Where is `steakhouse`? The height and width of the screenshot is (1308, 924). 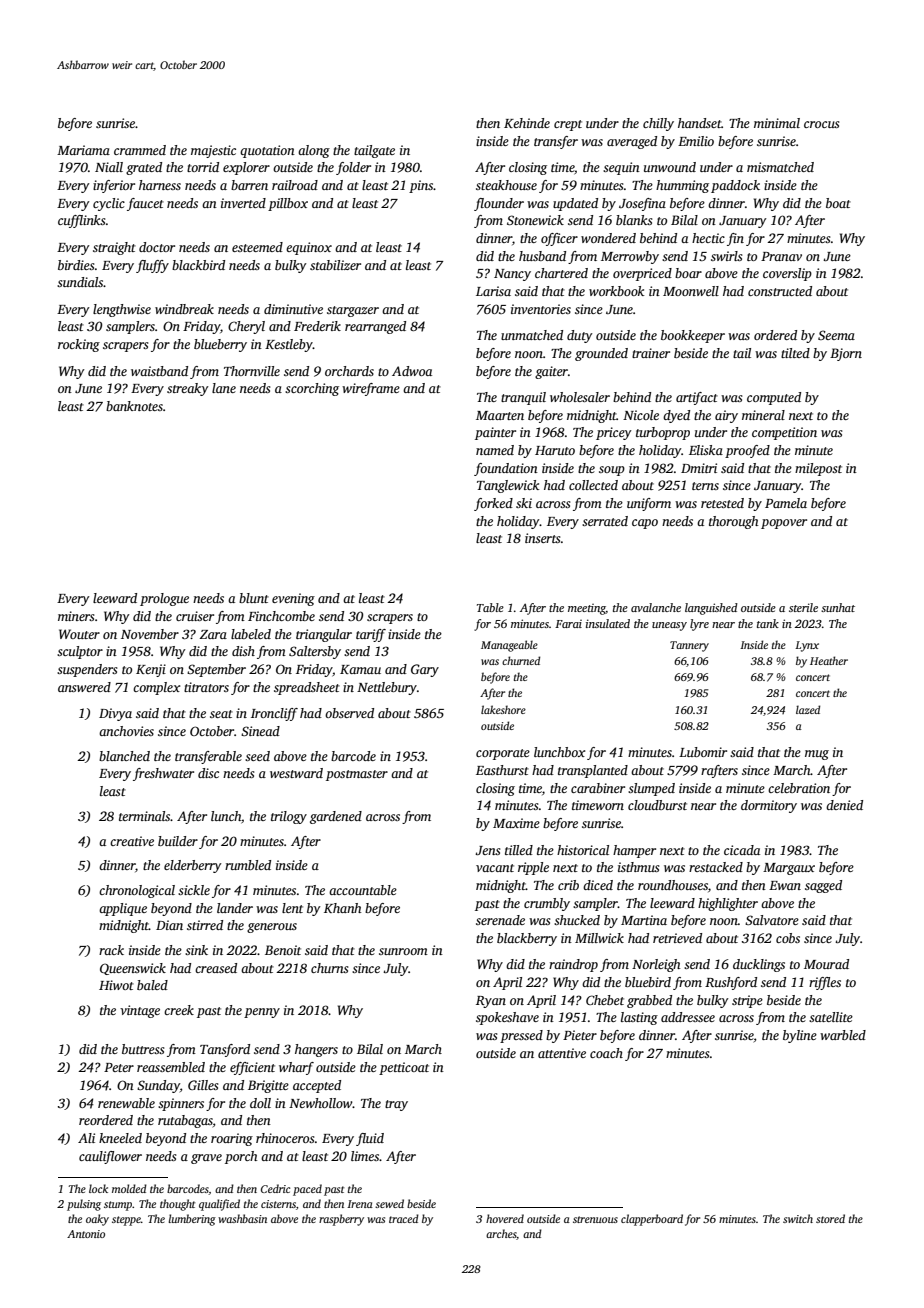
steakhouse is located at coordinates (506, 185).
